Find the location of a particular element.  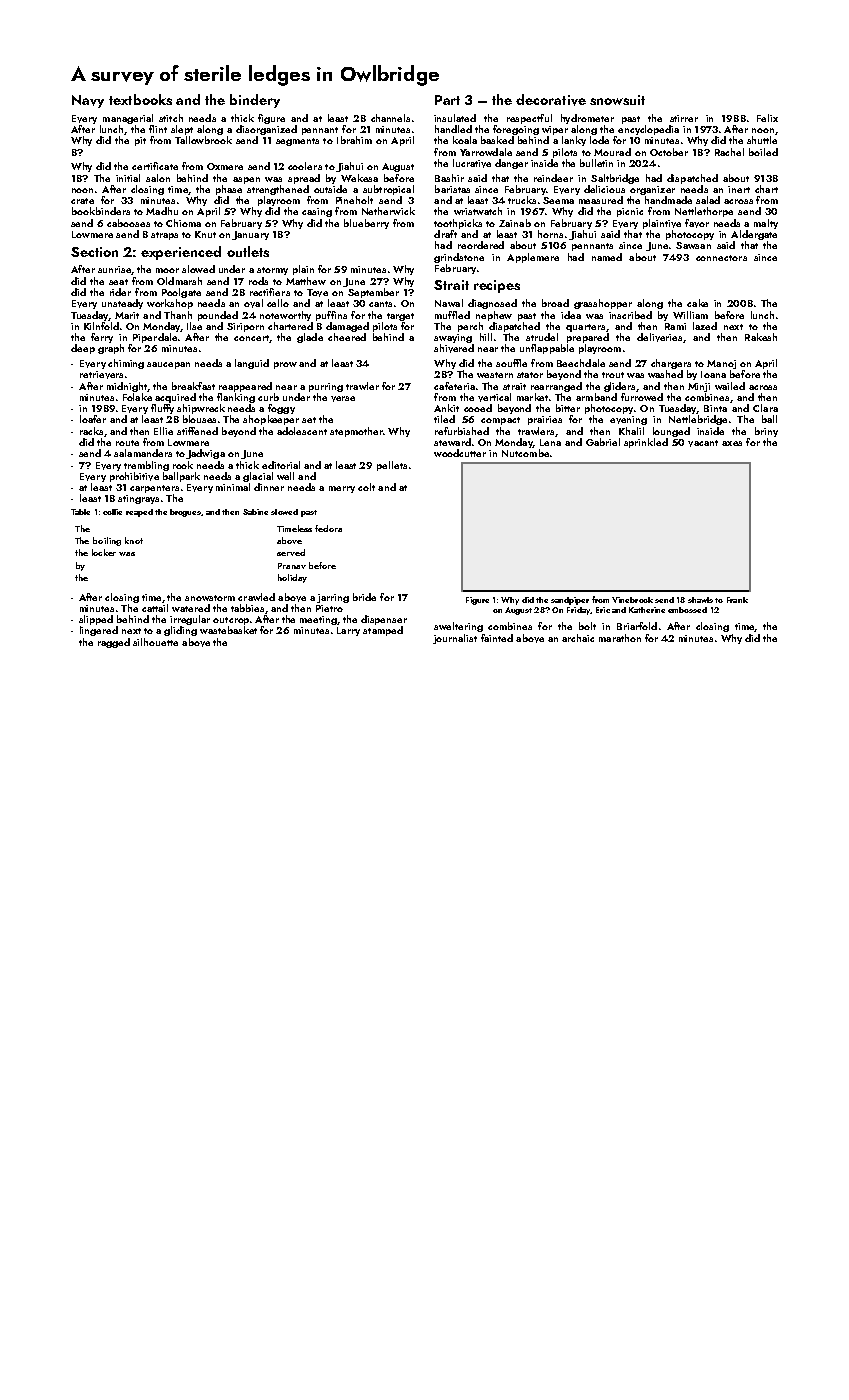

lazed is located at coordinates (705, 326).
